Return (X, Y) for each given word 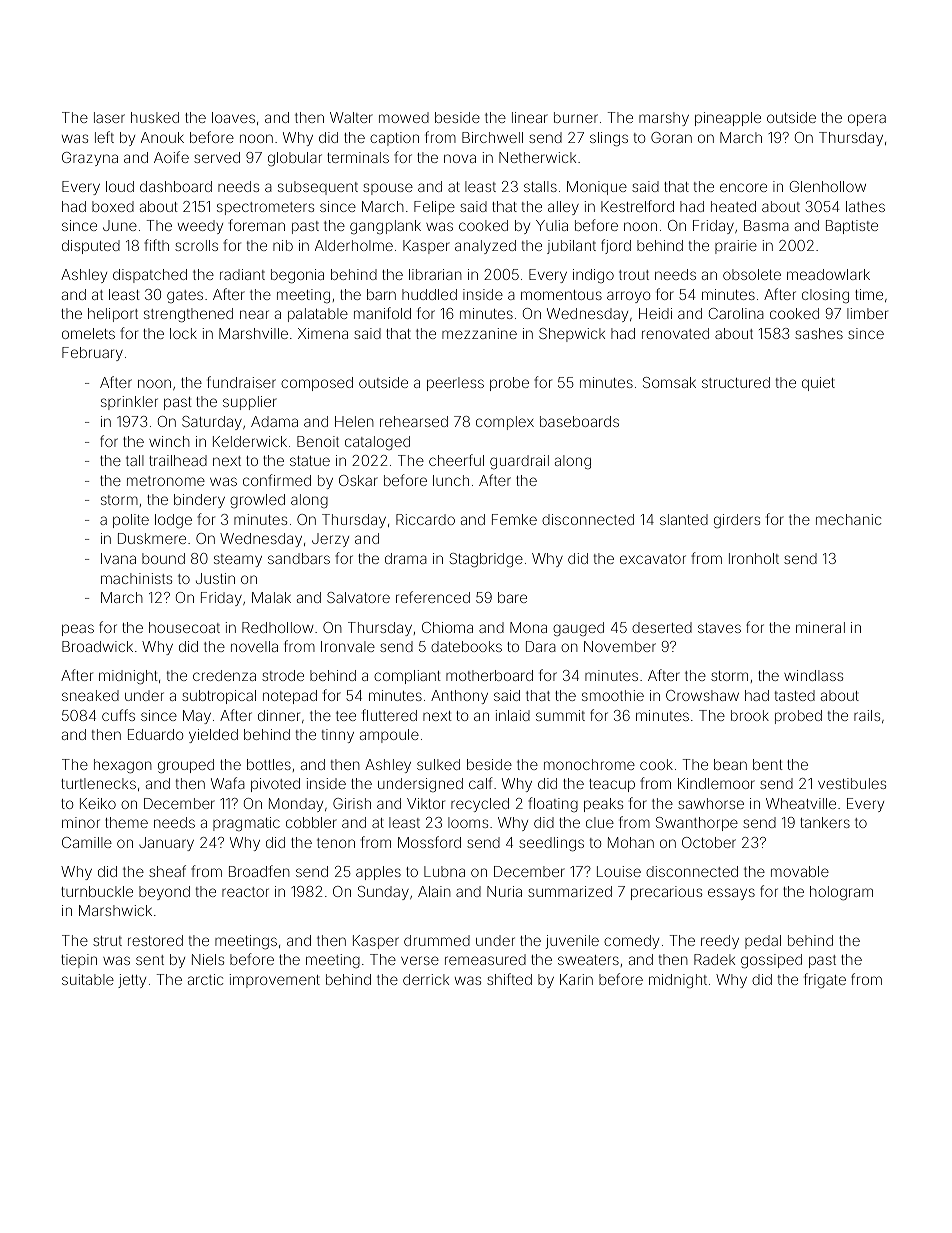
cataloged (377, 443)
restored (155, 940)
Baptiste (852, 227)
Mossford (429, 842)
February (92, 354)
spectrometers (265, 208)
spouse (388, 189)
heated (733, 206)
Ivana (118, 558)
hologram (841, 893)
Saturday (212, 423)
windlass (813, 675)
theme (126, 822)
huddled (429, 294)
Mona (528, 627)
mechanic (848, 519)
